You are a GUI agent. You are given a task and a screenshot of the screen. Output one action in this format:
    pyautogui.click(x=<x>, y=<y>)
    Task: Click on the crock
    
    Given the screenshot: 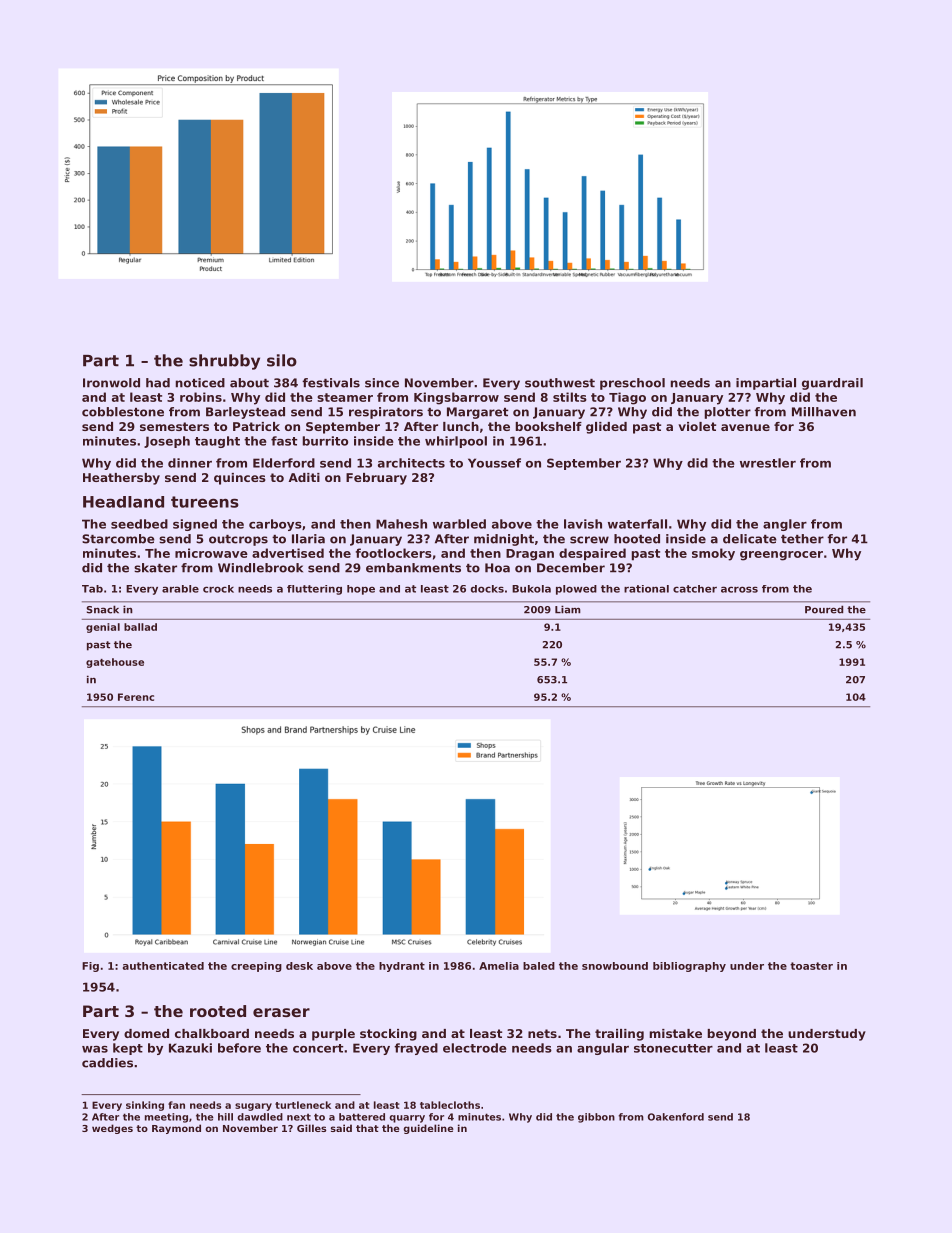 What is the action you would take?
    pyautogui.click(x=218, y=589)
